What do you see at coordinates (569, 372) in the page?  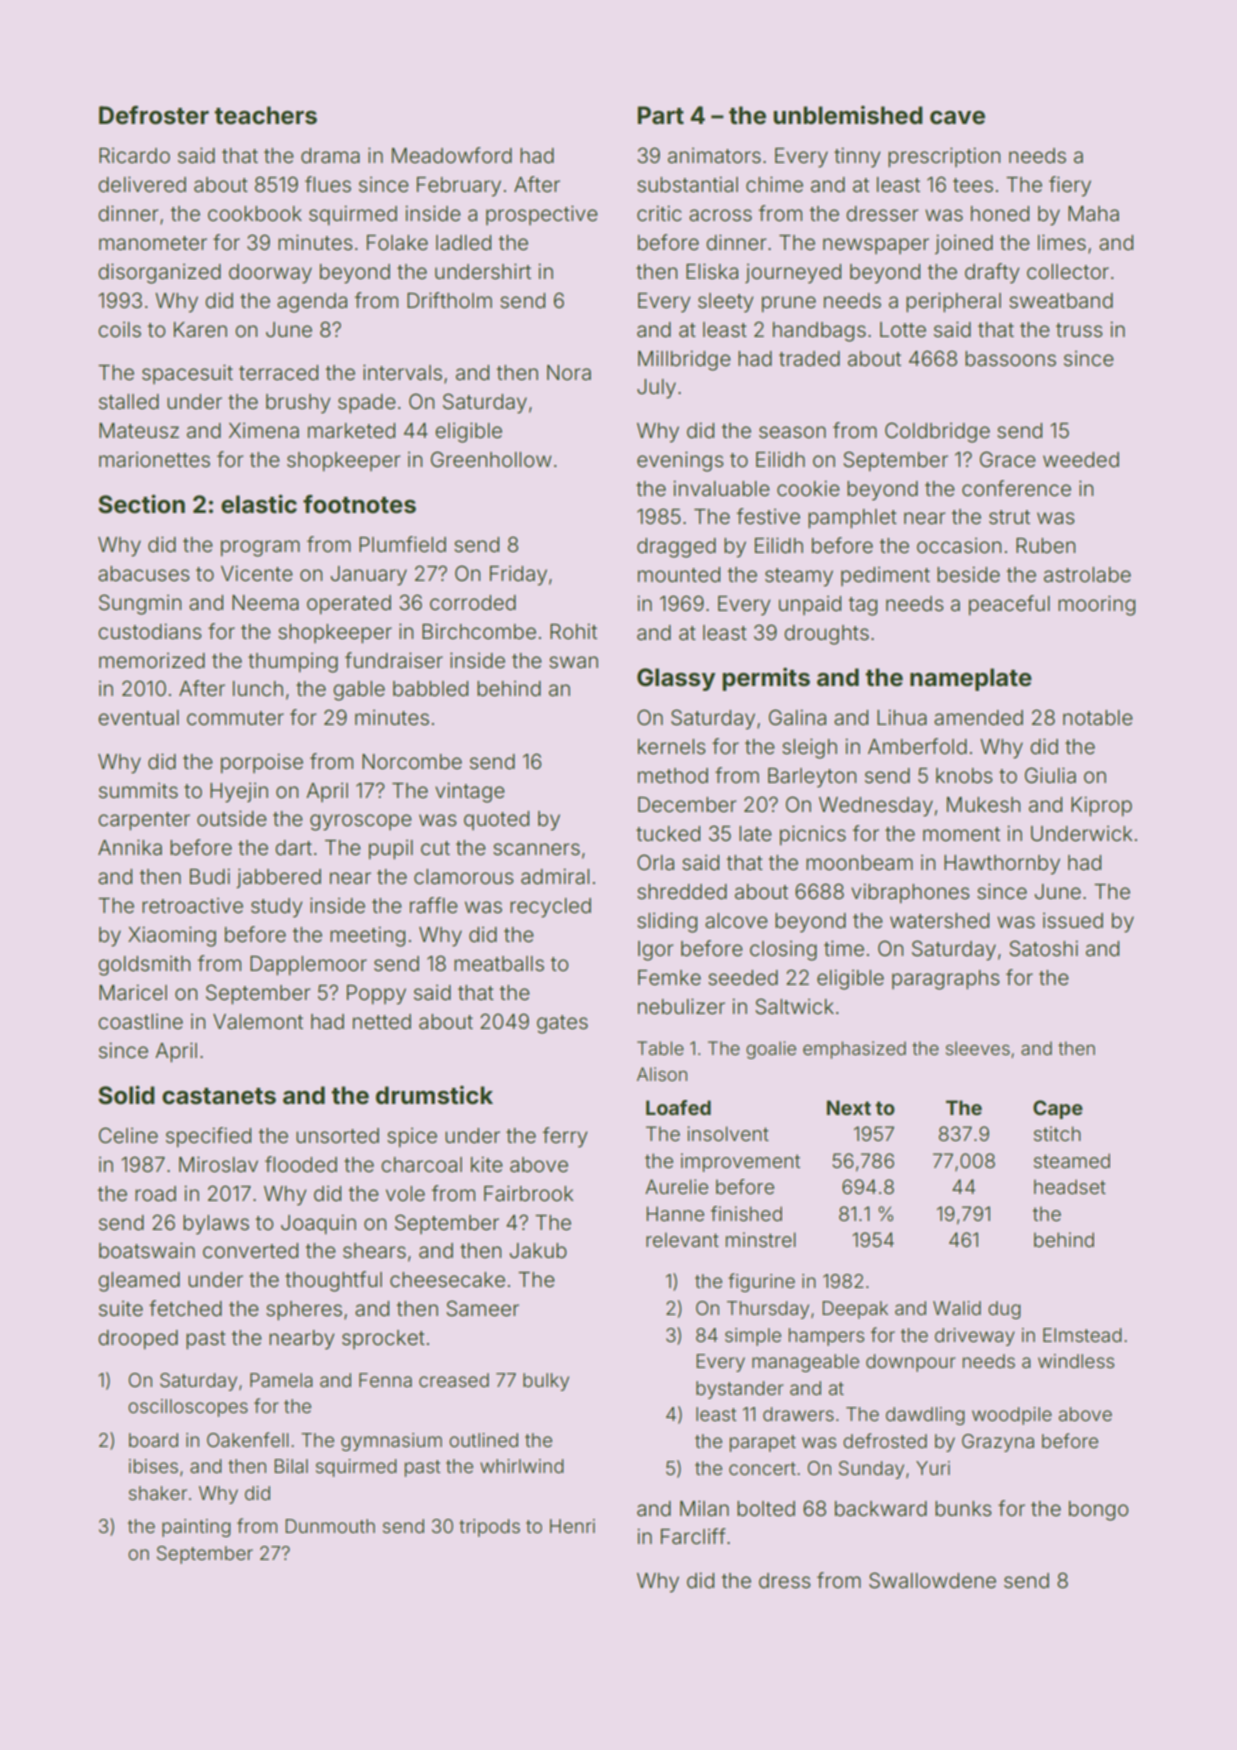 I see `Nora` at bounding box center [569, 372].
